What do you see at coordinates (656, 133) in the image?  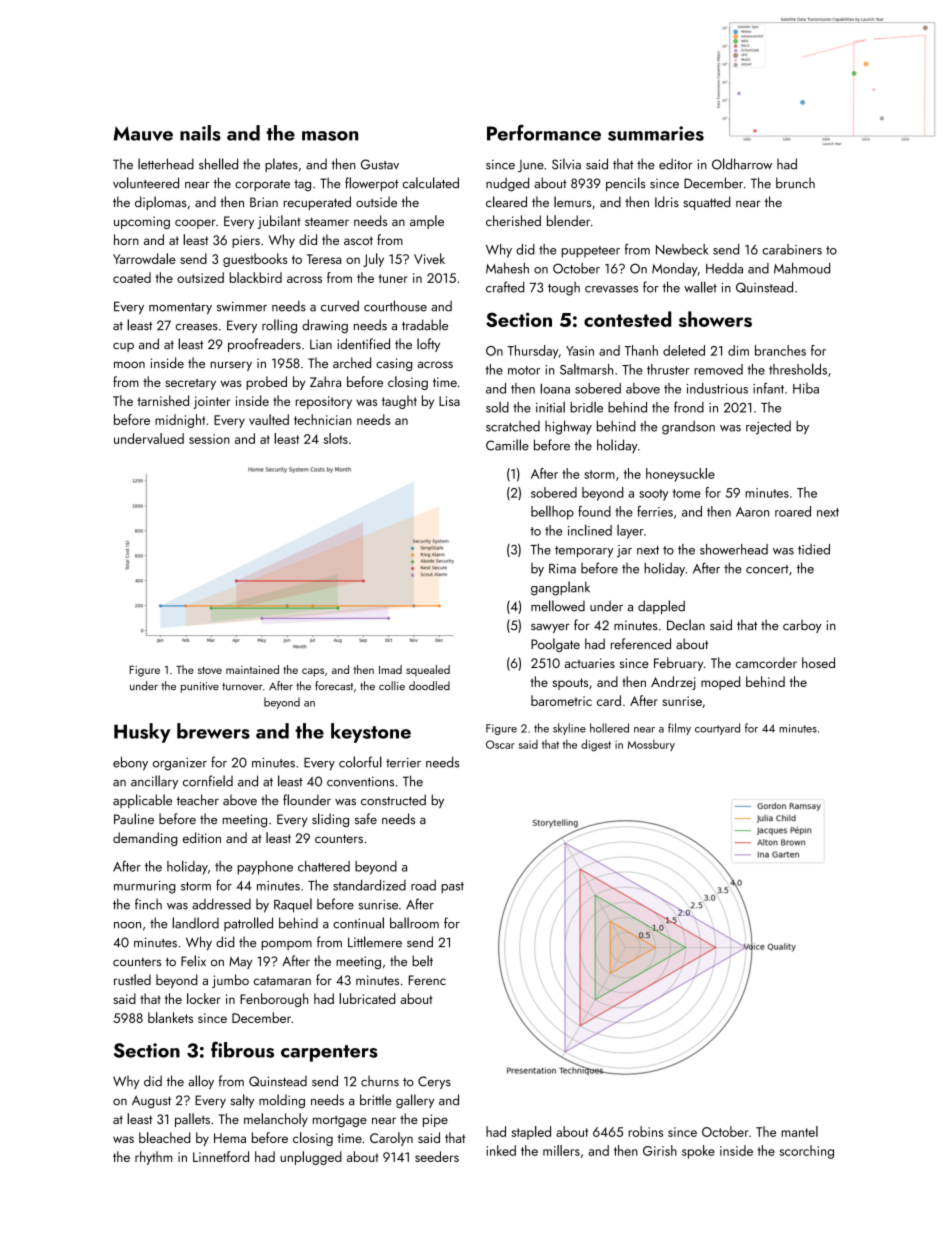 I see `summaries` at bounding box center [656, 133].
